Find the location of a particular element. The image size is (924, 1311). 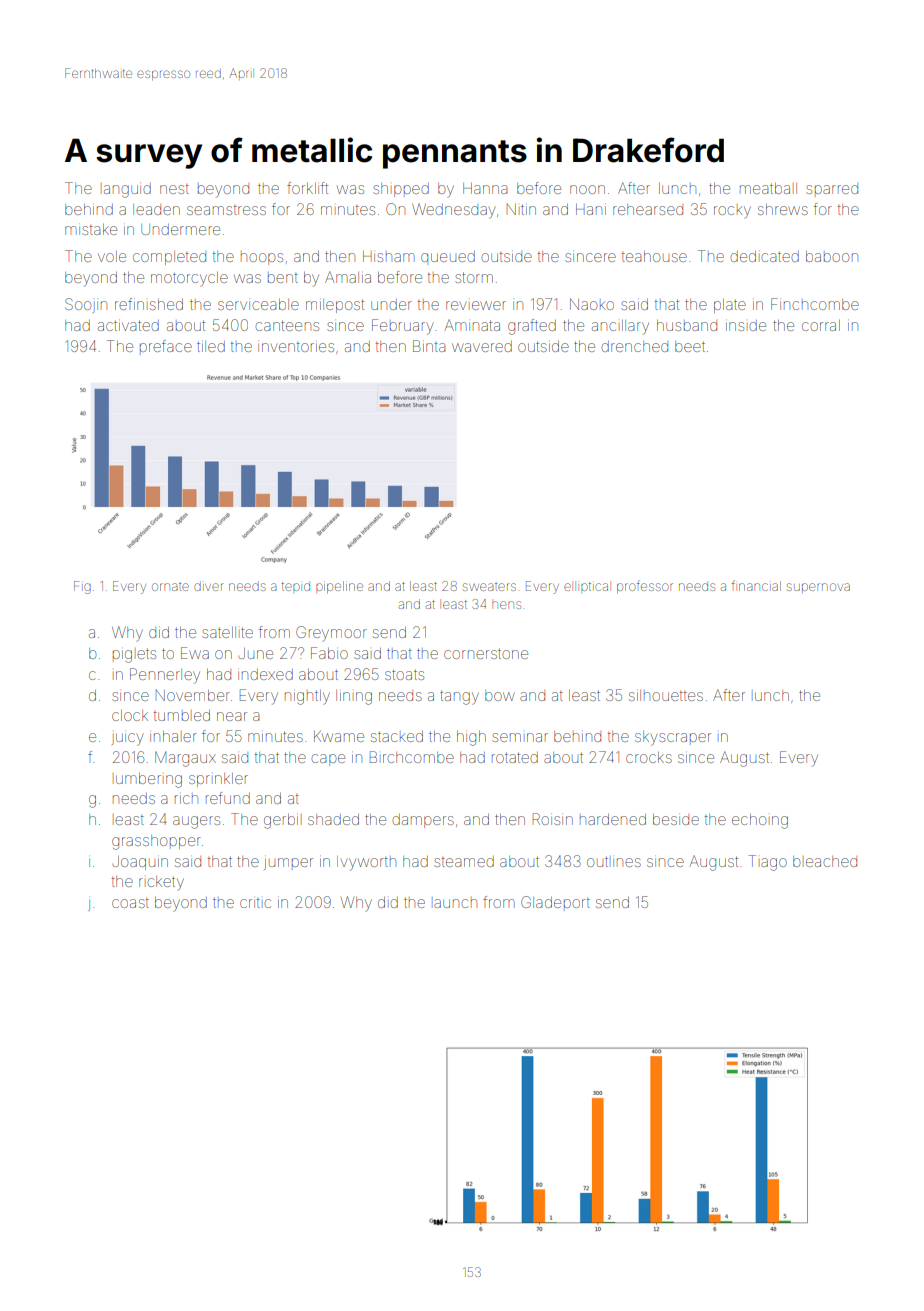

languid is located at coordinates (127, 190).
